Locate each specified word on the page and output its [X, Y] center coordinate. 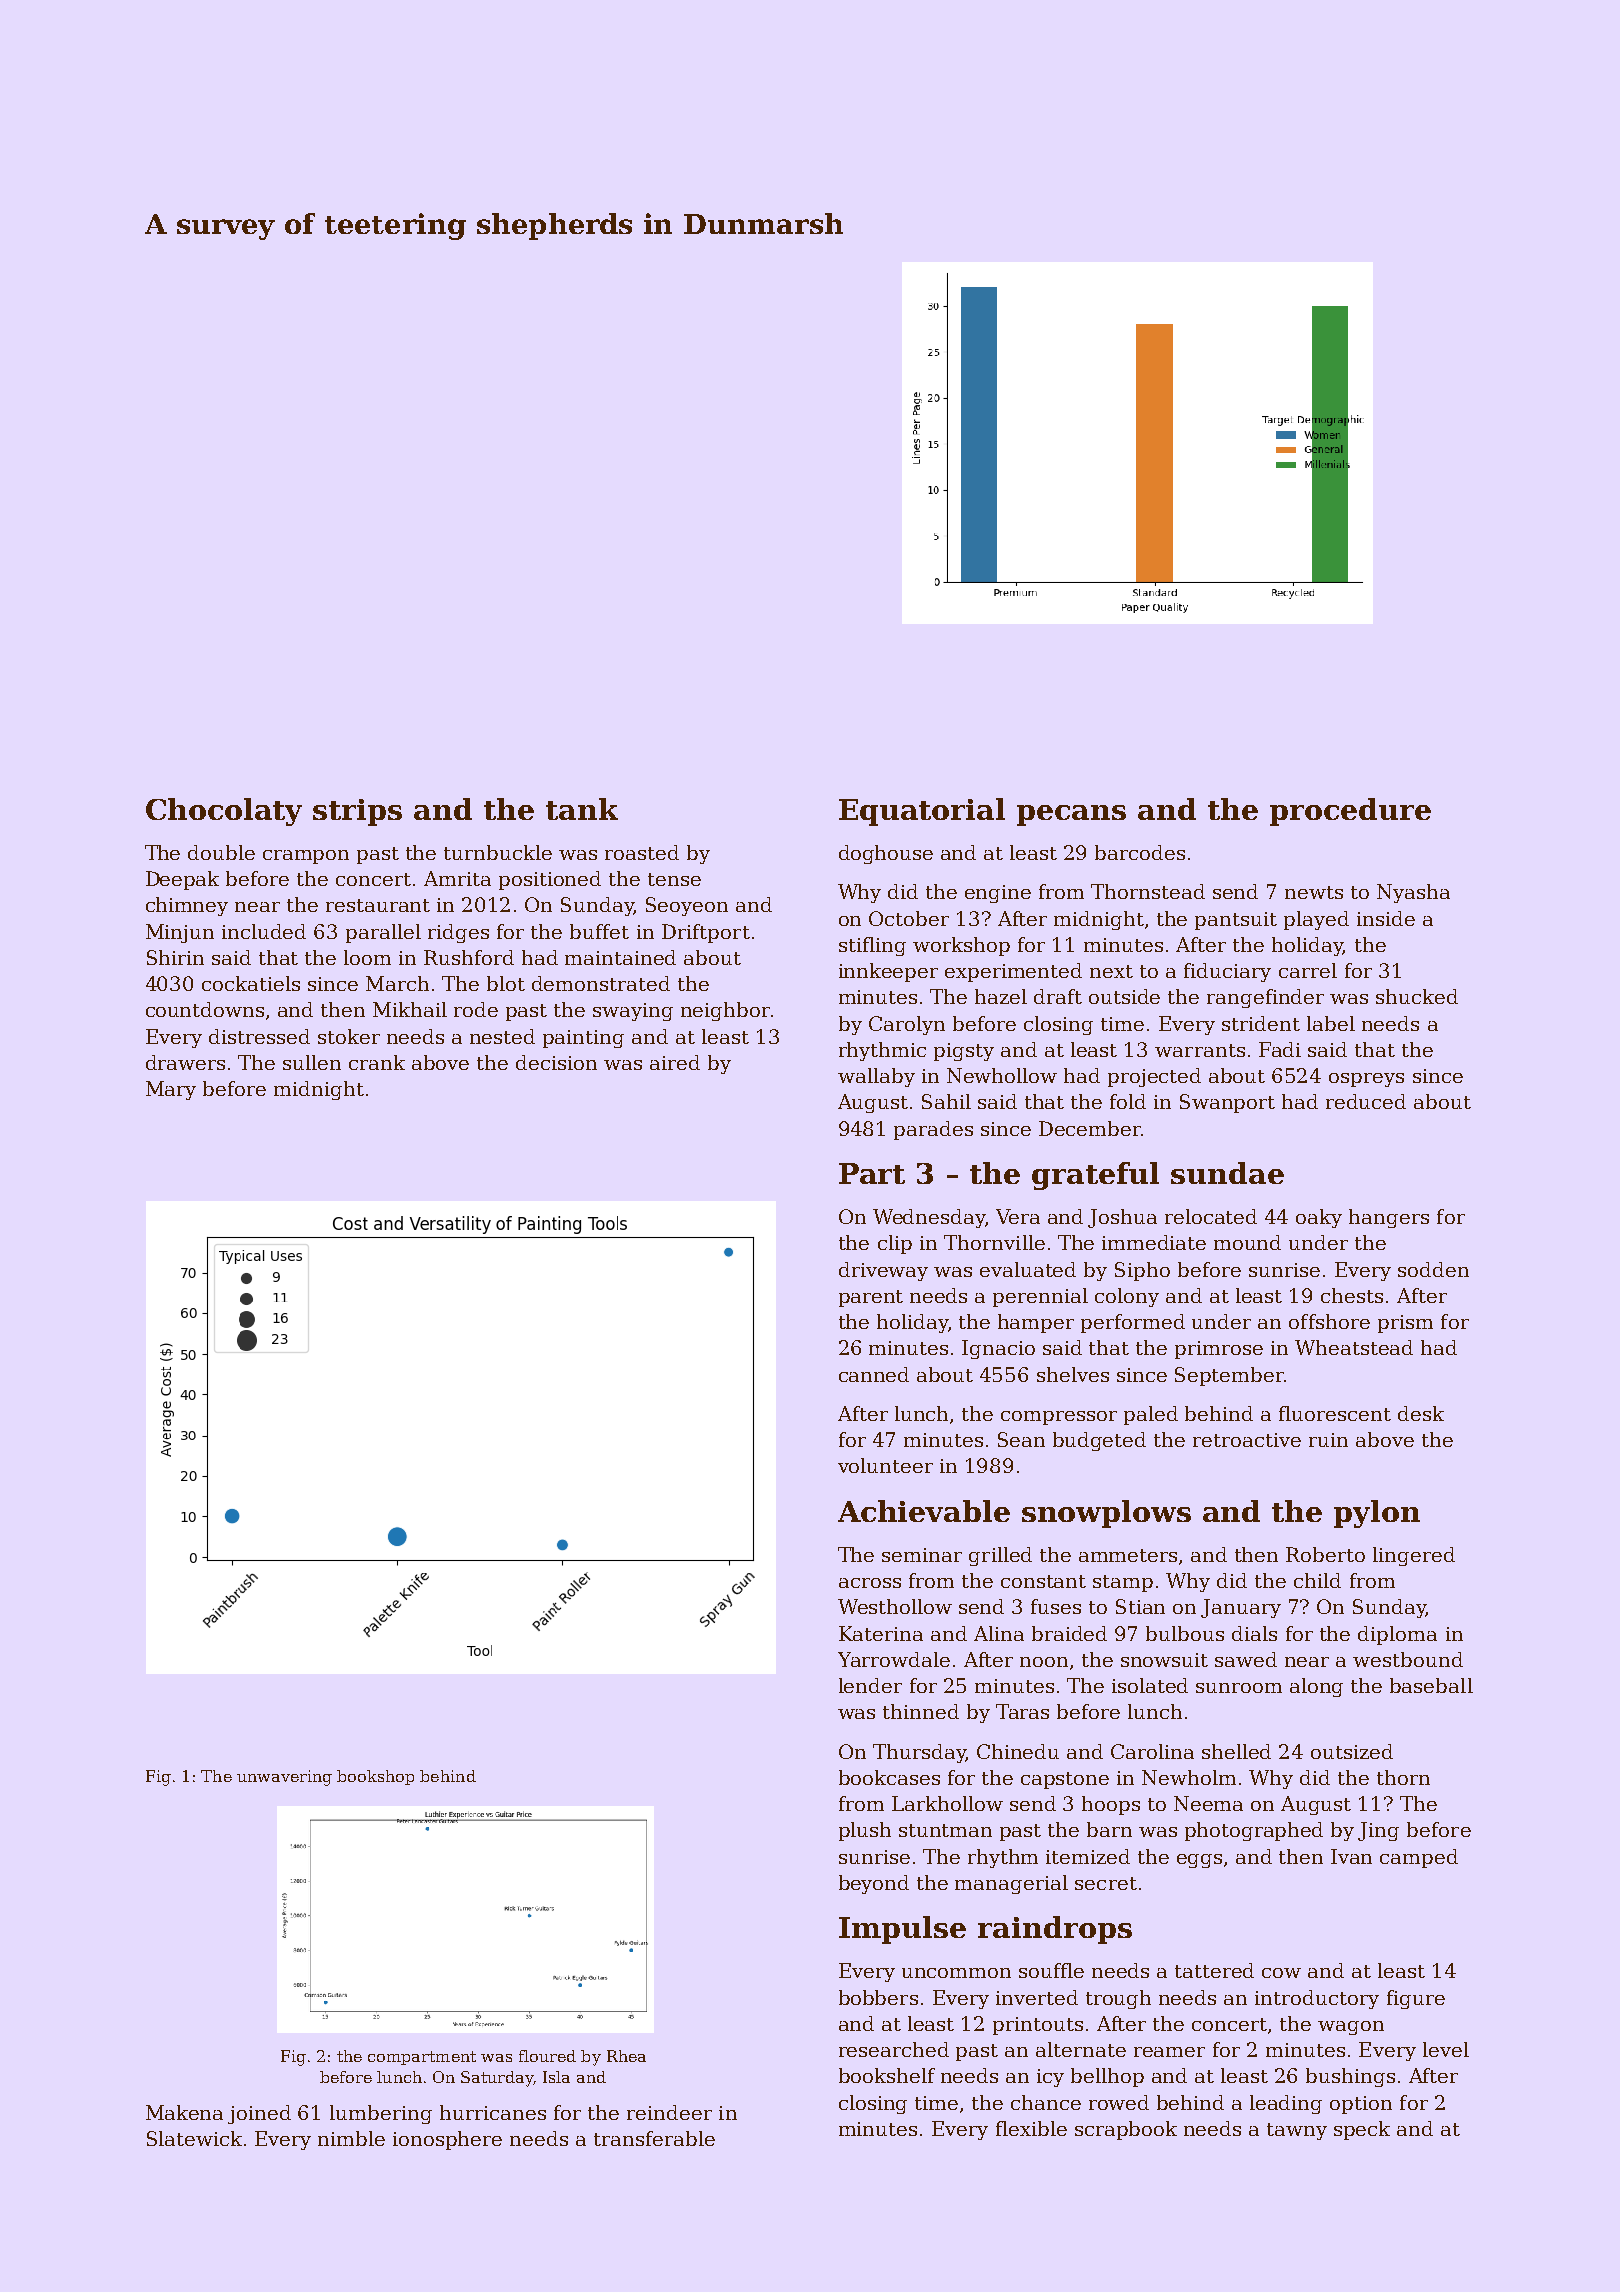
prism [1405, 1324]
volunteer [885, 1465]
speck [1362, 2130]
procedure [1350, 812]
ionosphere [447, 2140]
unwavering [284, 1778]
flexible [1031, 2128]
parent [871, 1298]
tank [582, 809]
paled [1151, 1415]
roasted [642, 852]
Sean [1021, 1439]
